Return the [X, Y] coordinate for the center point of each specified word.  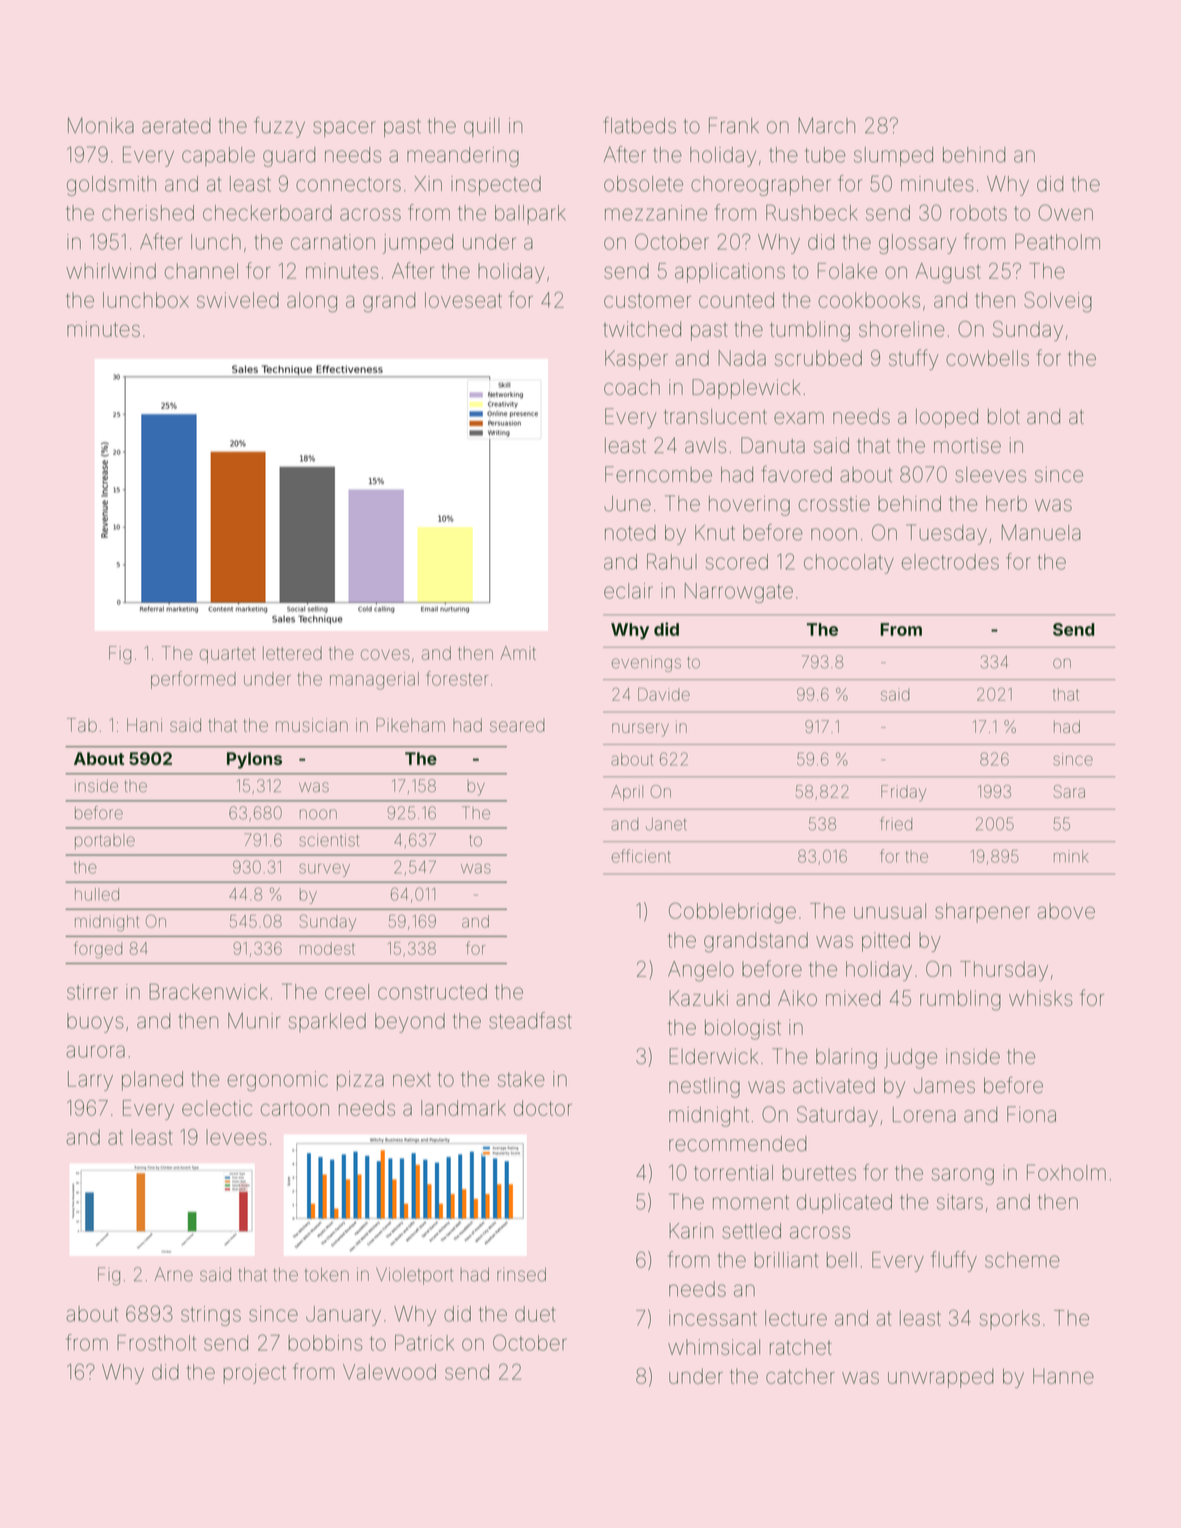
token [327, 1275]
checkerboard [267, 213]
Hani [144, 725]
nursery [640, 730]
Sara [1069, 791]
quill [482, 127]
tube [825, 155]
